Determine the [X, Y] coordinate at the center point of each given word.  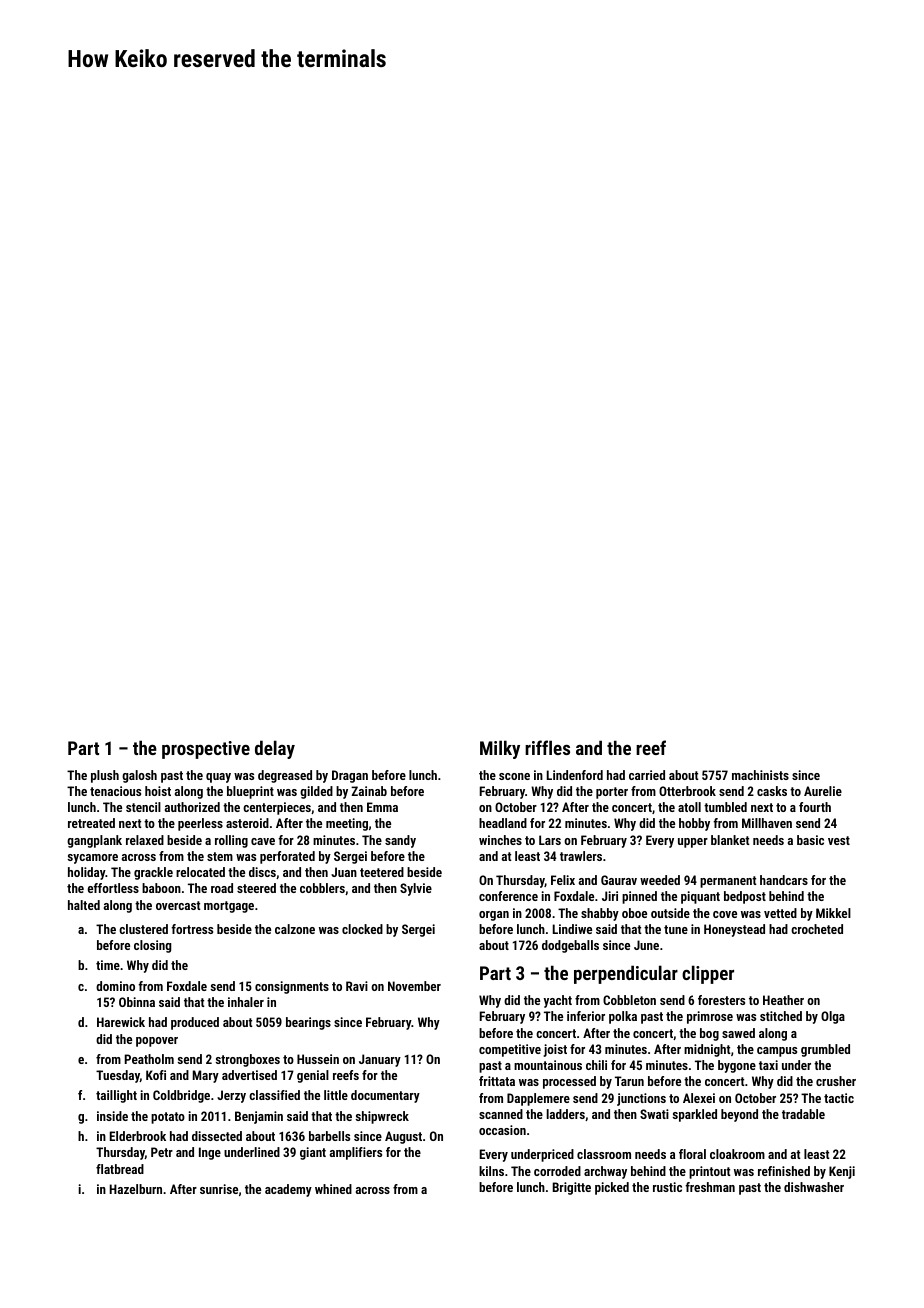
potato [168, 1118]
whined [333, 1189]
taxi [768, 1065]
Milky [500, 749]
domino [115, 986]
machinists [760, 775]
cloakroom [737, 1154]
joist [555, 1050]
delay [275, 749]
